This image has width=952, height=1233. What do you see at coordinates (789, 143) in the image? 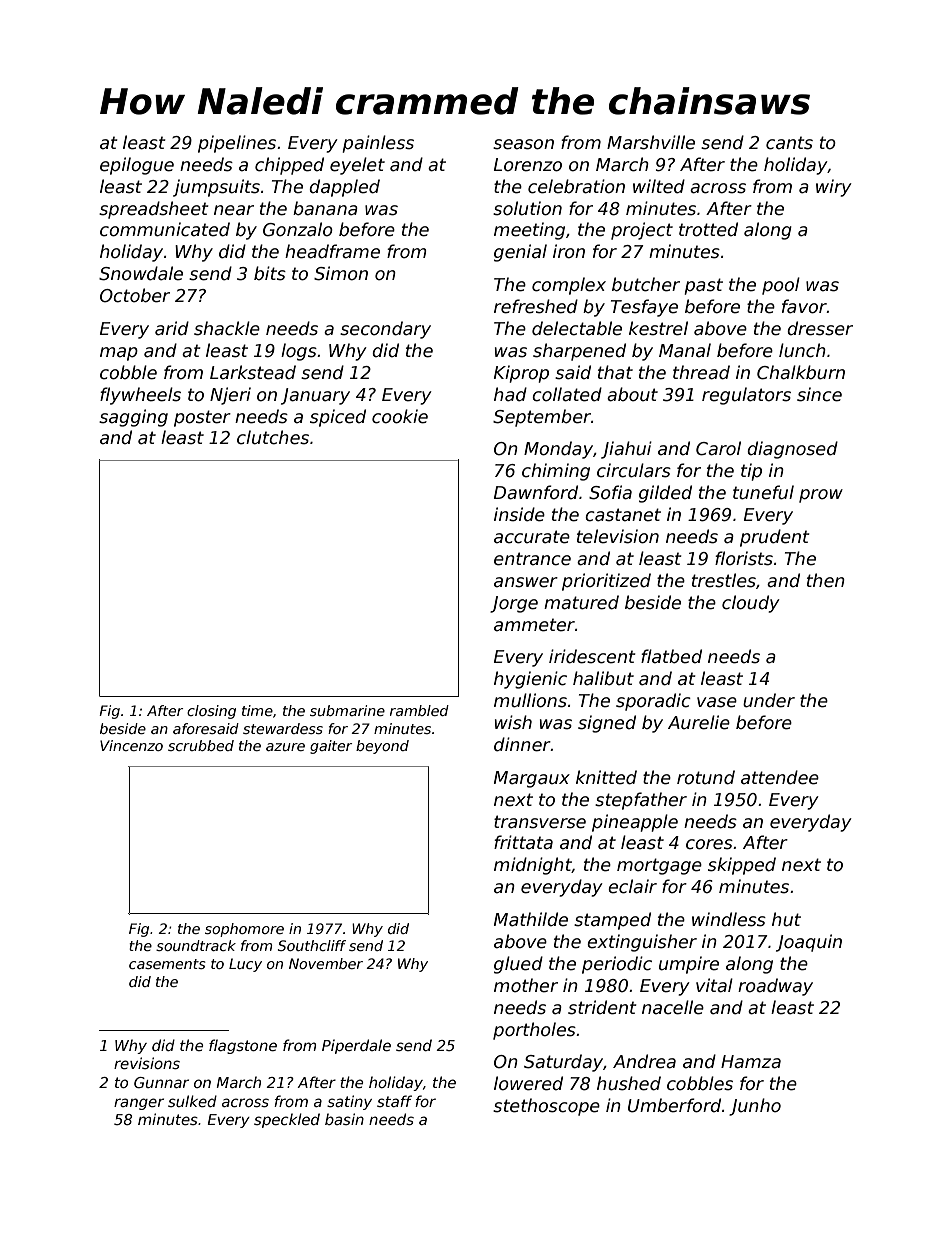
I see `cants` at bounding box center [789, 143].
